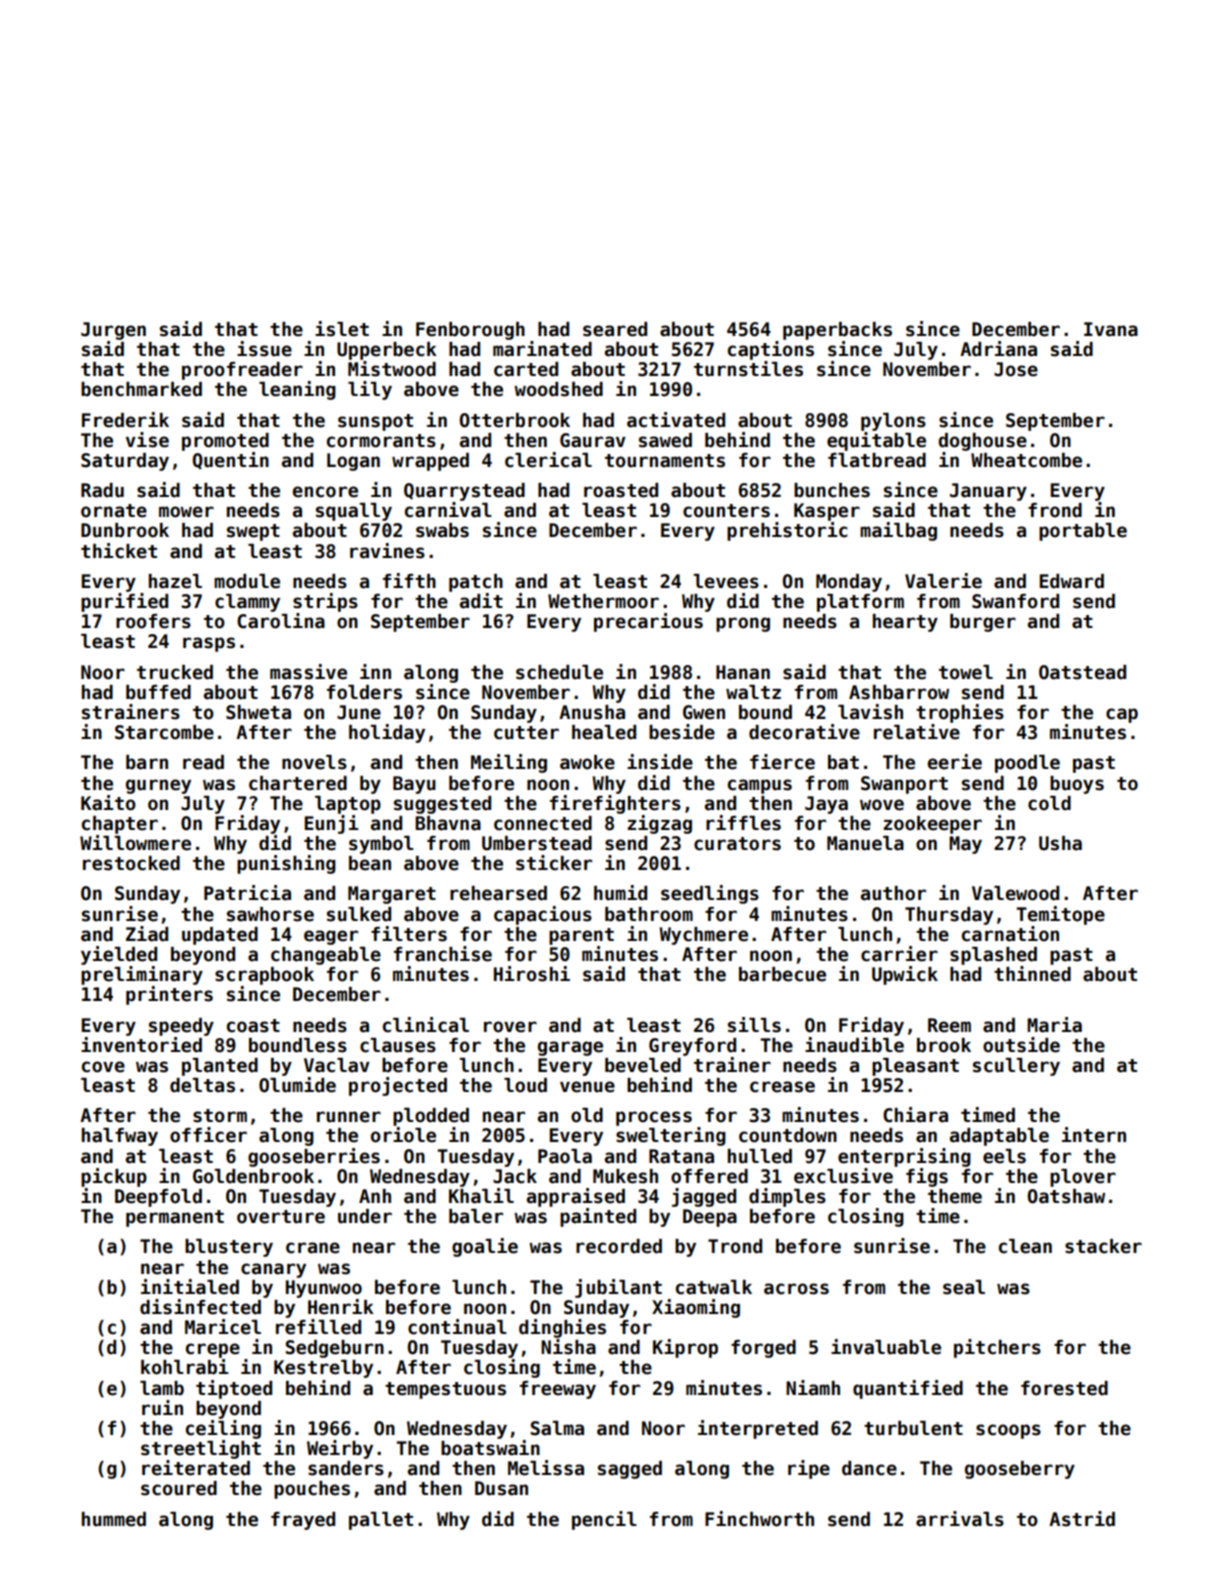 The image size is (1224, 1584). What do you see at coordinates (381, 1521) in the screenshot?
I see `pallet` at bounding box center [381, 1521].
